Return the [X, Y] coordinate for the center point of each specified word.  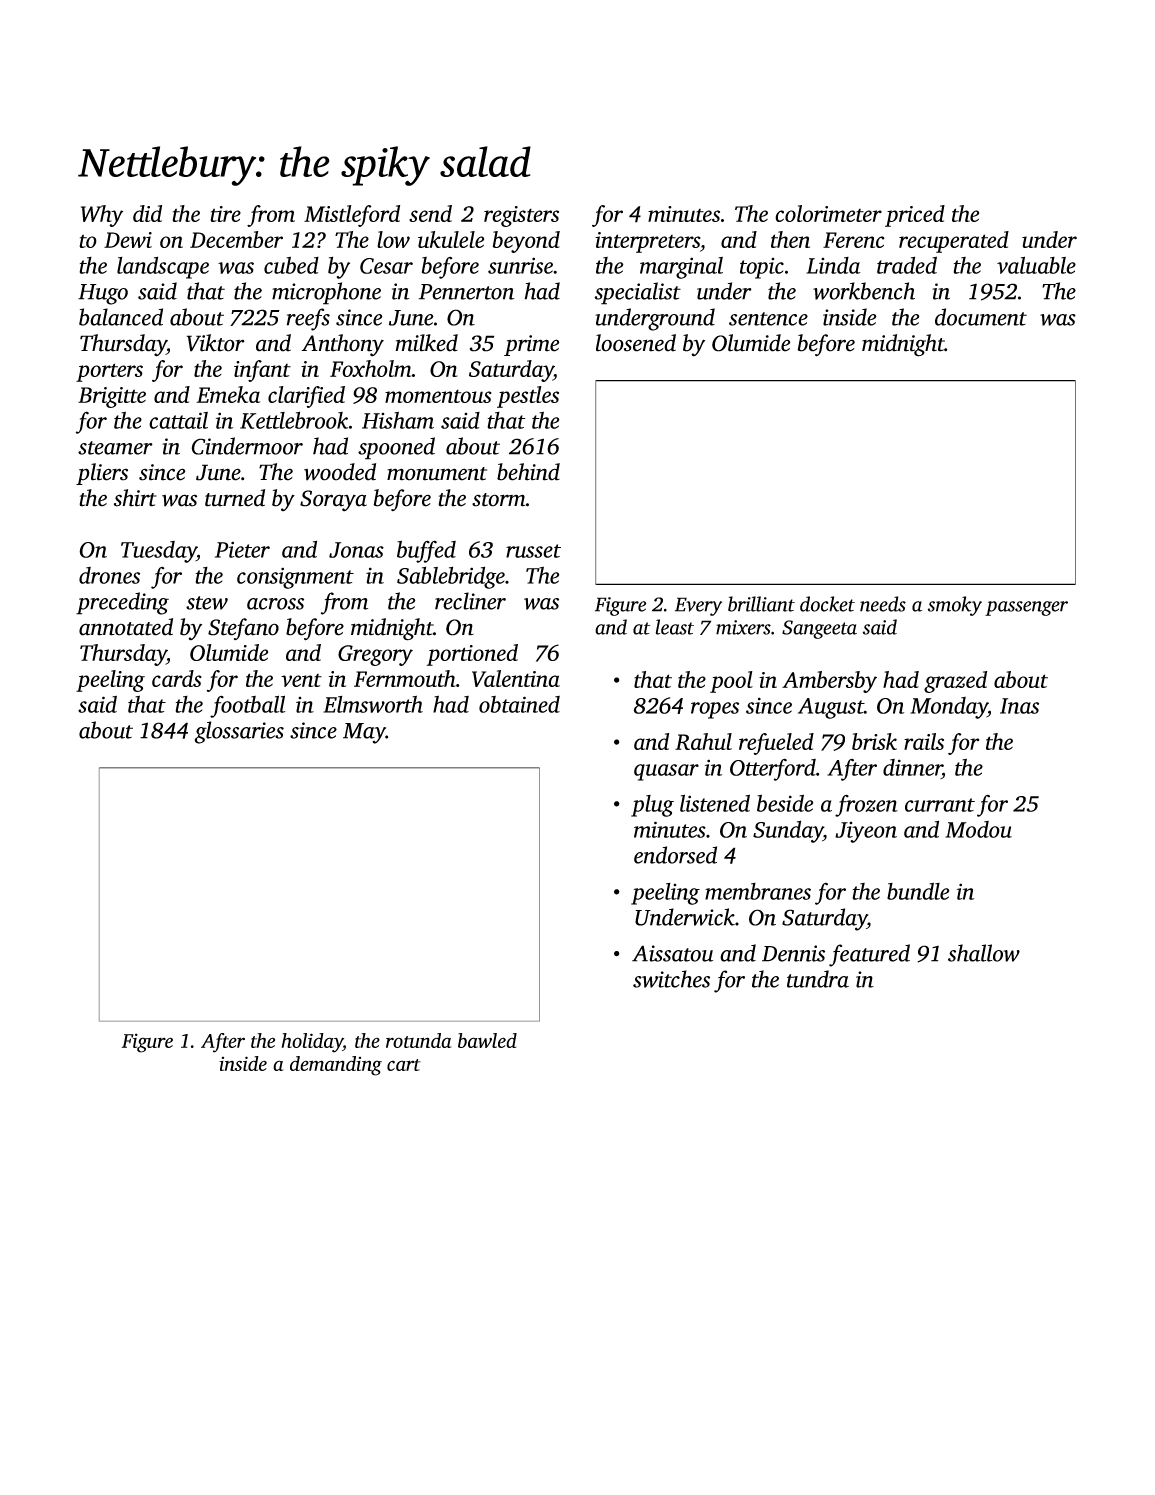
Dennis [793, 953]
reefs [308, 319]
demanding [336, 1066]
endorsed [675, 855]
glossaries [239, 732]
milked [426, 343]
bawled [487, 1040]
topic [762, 268]
